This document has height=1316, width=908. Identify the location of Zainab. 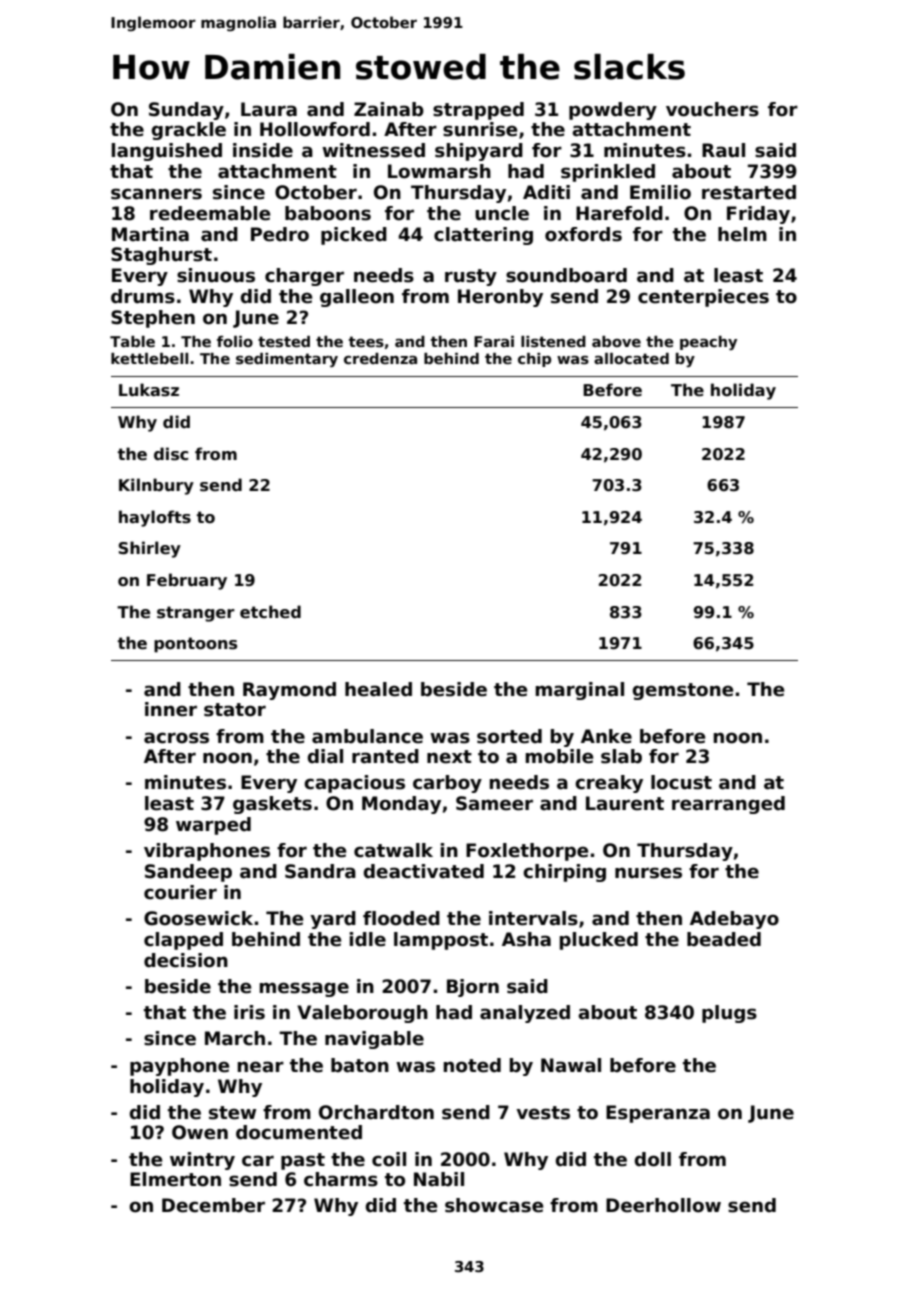
(389, 109).
